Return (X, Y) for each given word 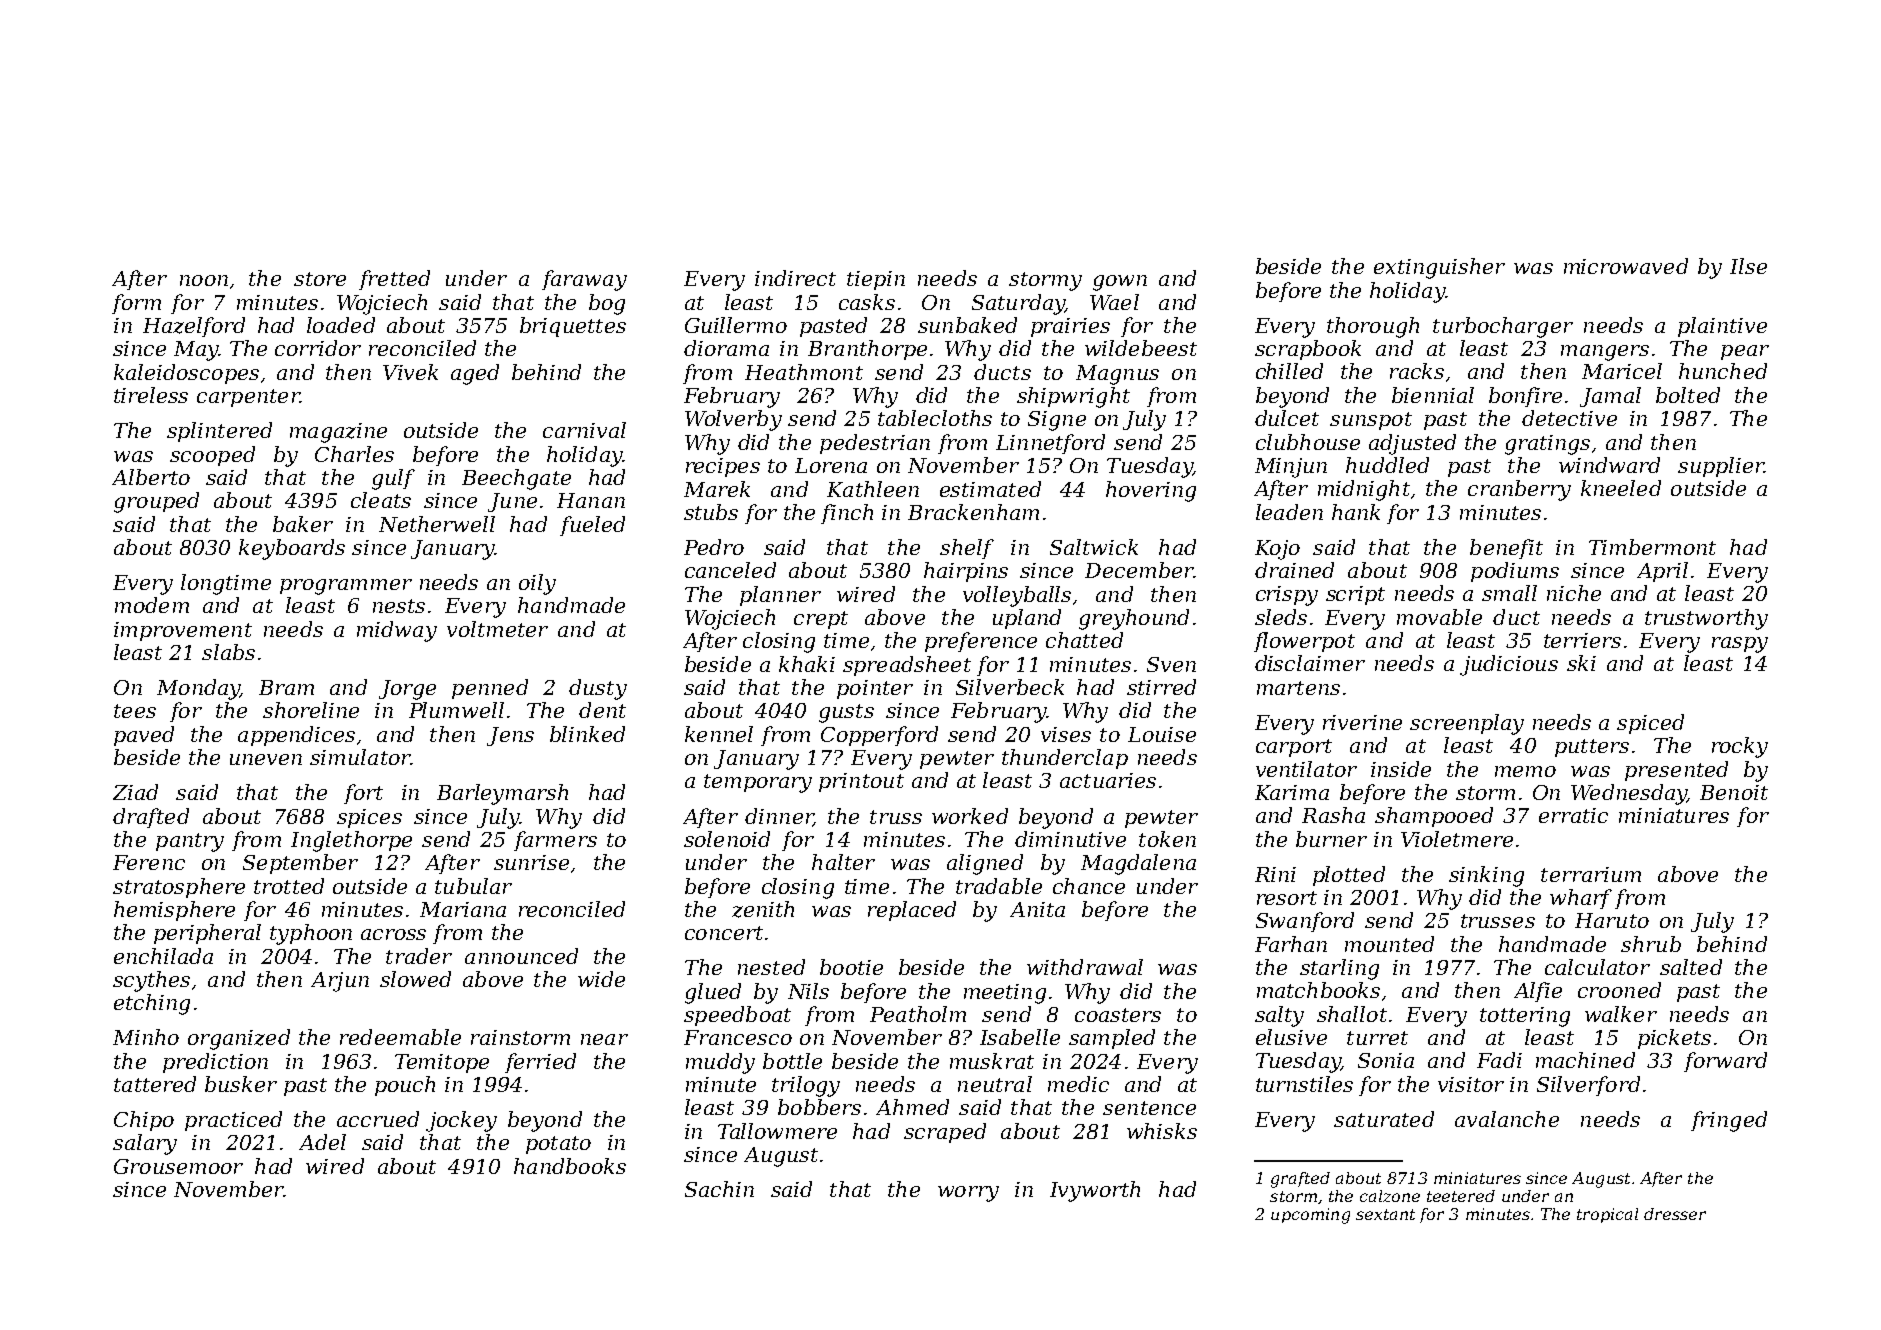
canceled (730, 570)
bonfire (1525, 397)
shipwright (1073, 397)
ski (1581, 663)
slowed (415, 979)
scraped (945, 1133)
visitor (1471, 1084)
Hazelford (194, 327)
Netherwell (437, 524)
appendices (296, 736)
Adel (322, 1142)
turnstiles (1304, 1084)
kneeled (1621, 488)
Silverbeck (1010, 687)
